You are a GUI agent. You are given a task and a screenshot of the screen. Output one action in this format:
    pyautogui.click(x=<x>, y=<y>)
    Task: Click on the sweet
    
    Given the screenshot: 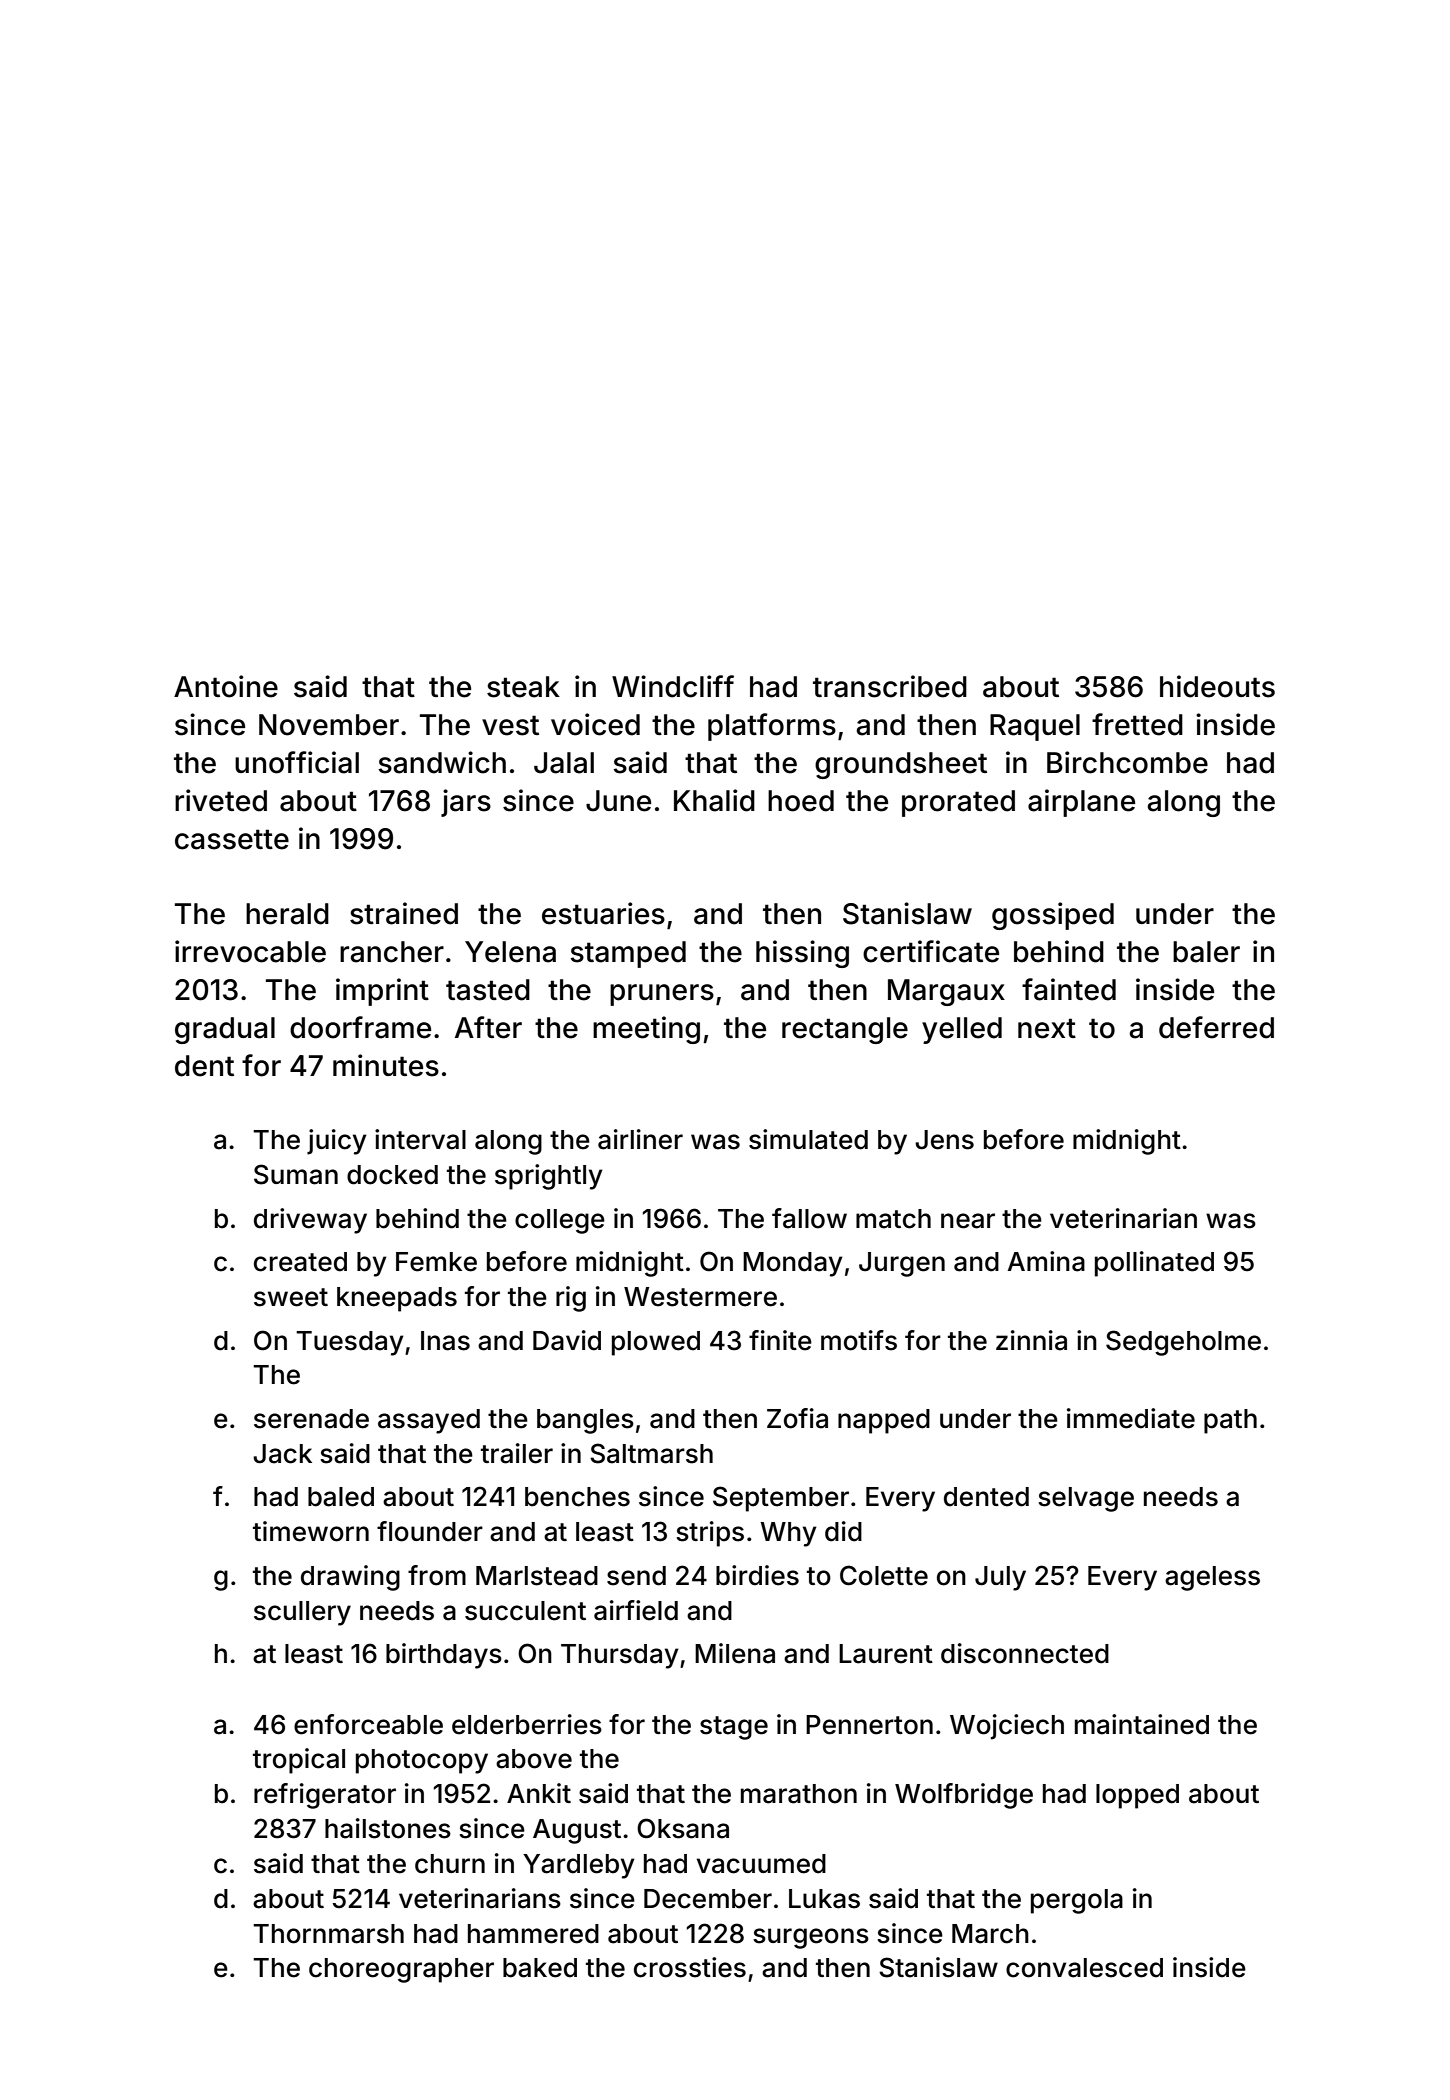 What is the action you would take?
    pyautogui.click(x=291, y=1297)
